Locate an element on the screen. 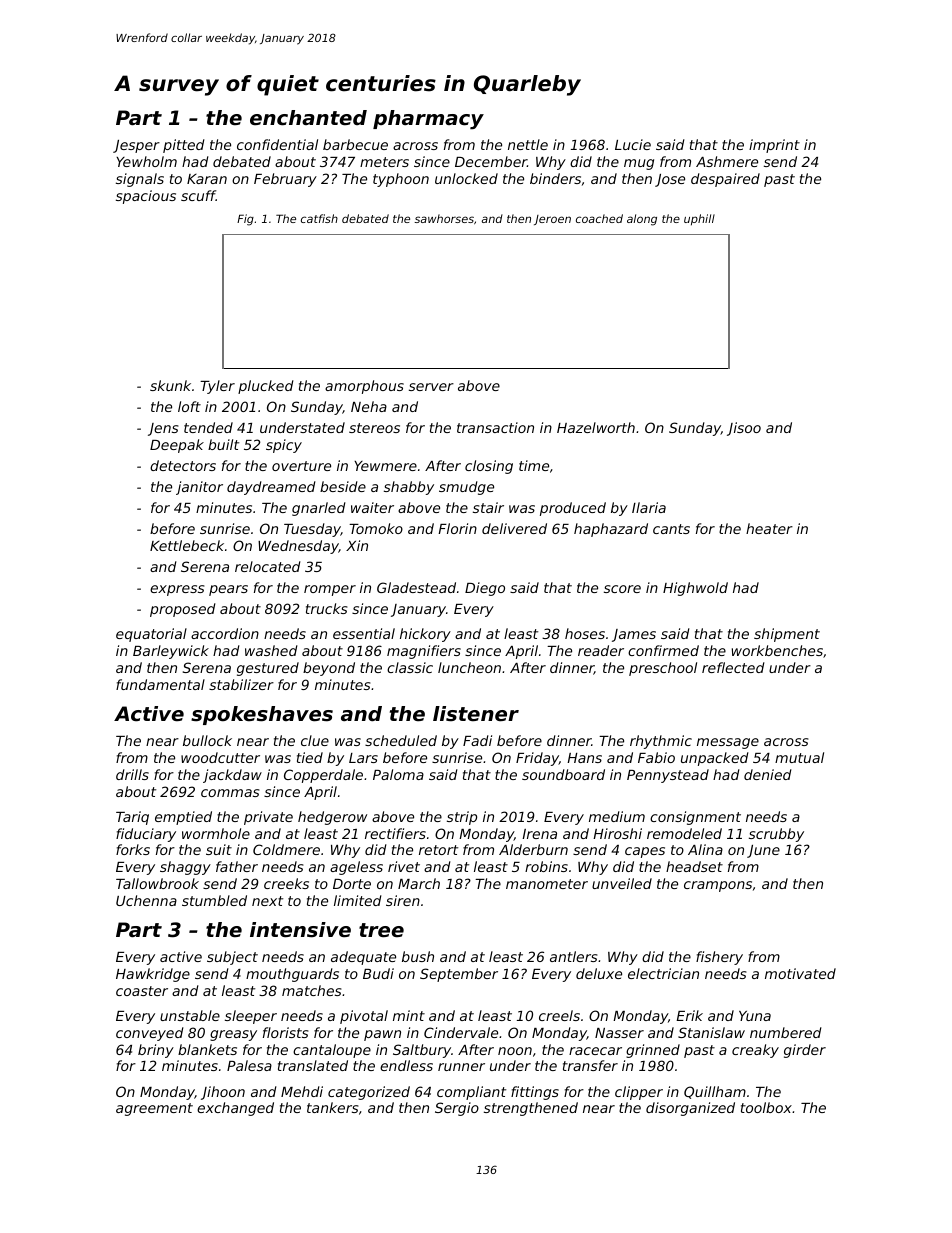 The width and height of the screenshot is (952, 1233). Paloma is located at coordinates (398, 774).
